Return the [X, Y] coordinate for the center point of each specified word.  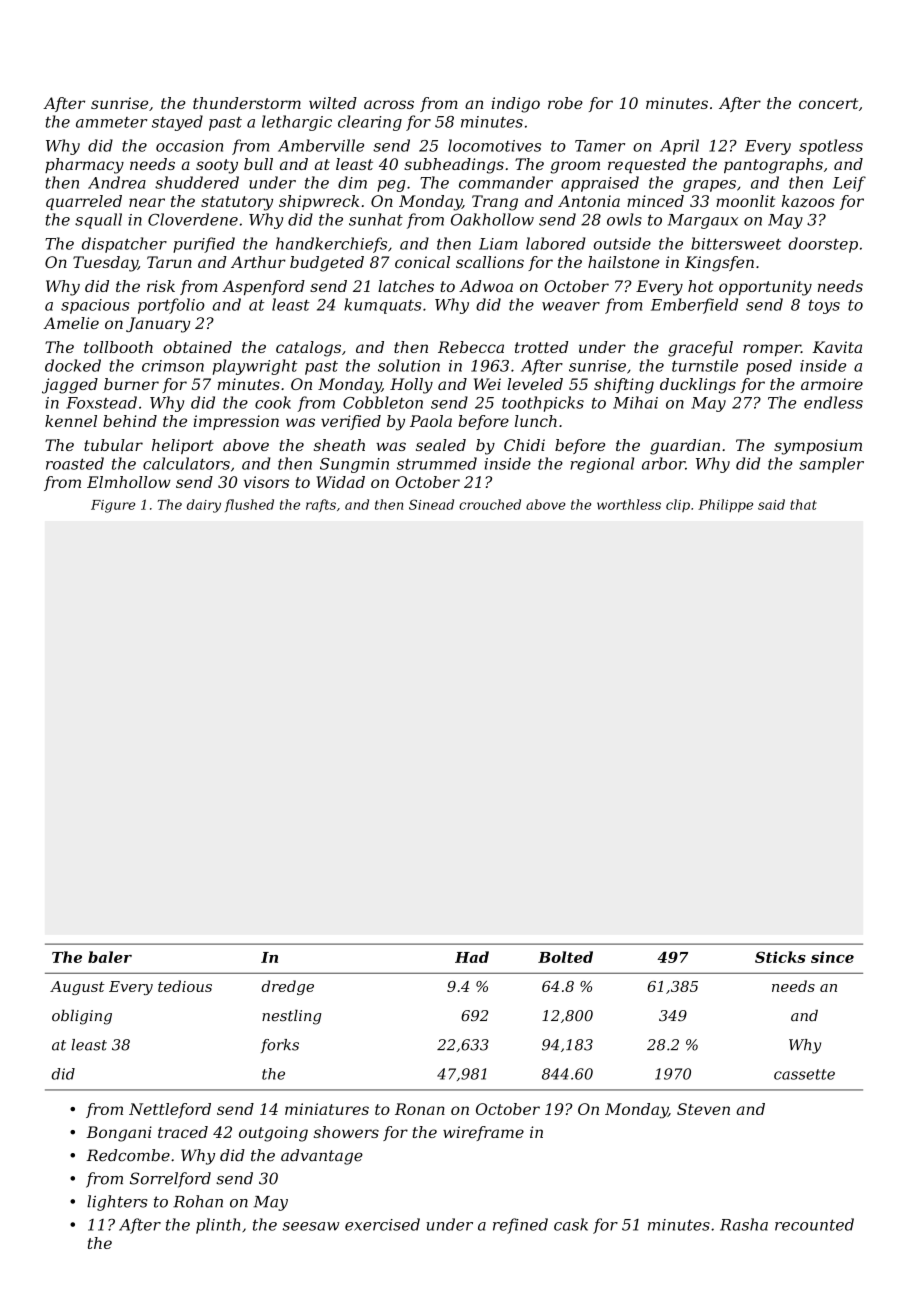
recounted [814, 1224]
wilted [333, 103]
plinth [218, 1226]
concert [828, 103]
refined [520, 1226]
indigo [516, 105]
